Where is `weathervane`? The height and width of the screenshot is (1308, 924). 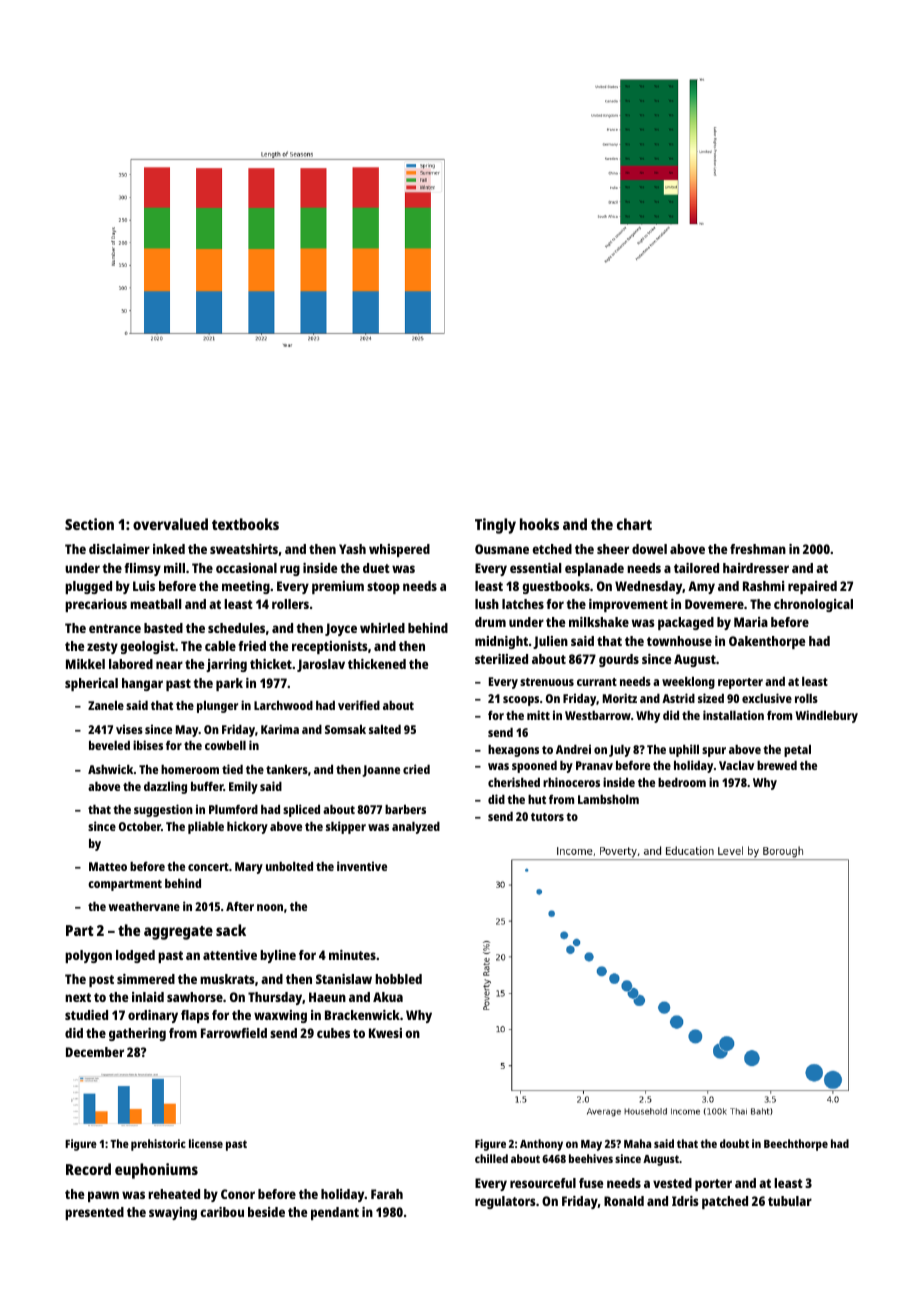
weathervane is located at coordinates (144, 906).
